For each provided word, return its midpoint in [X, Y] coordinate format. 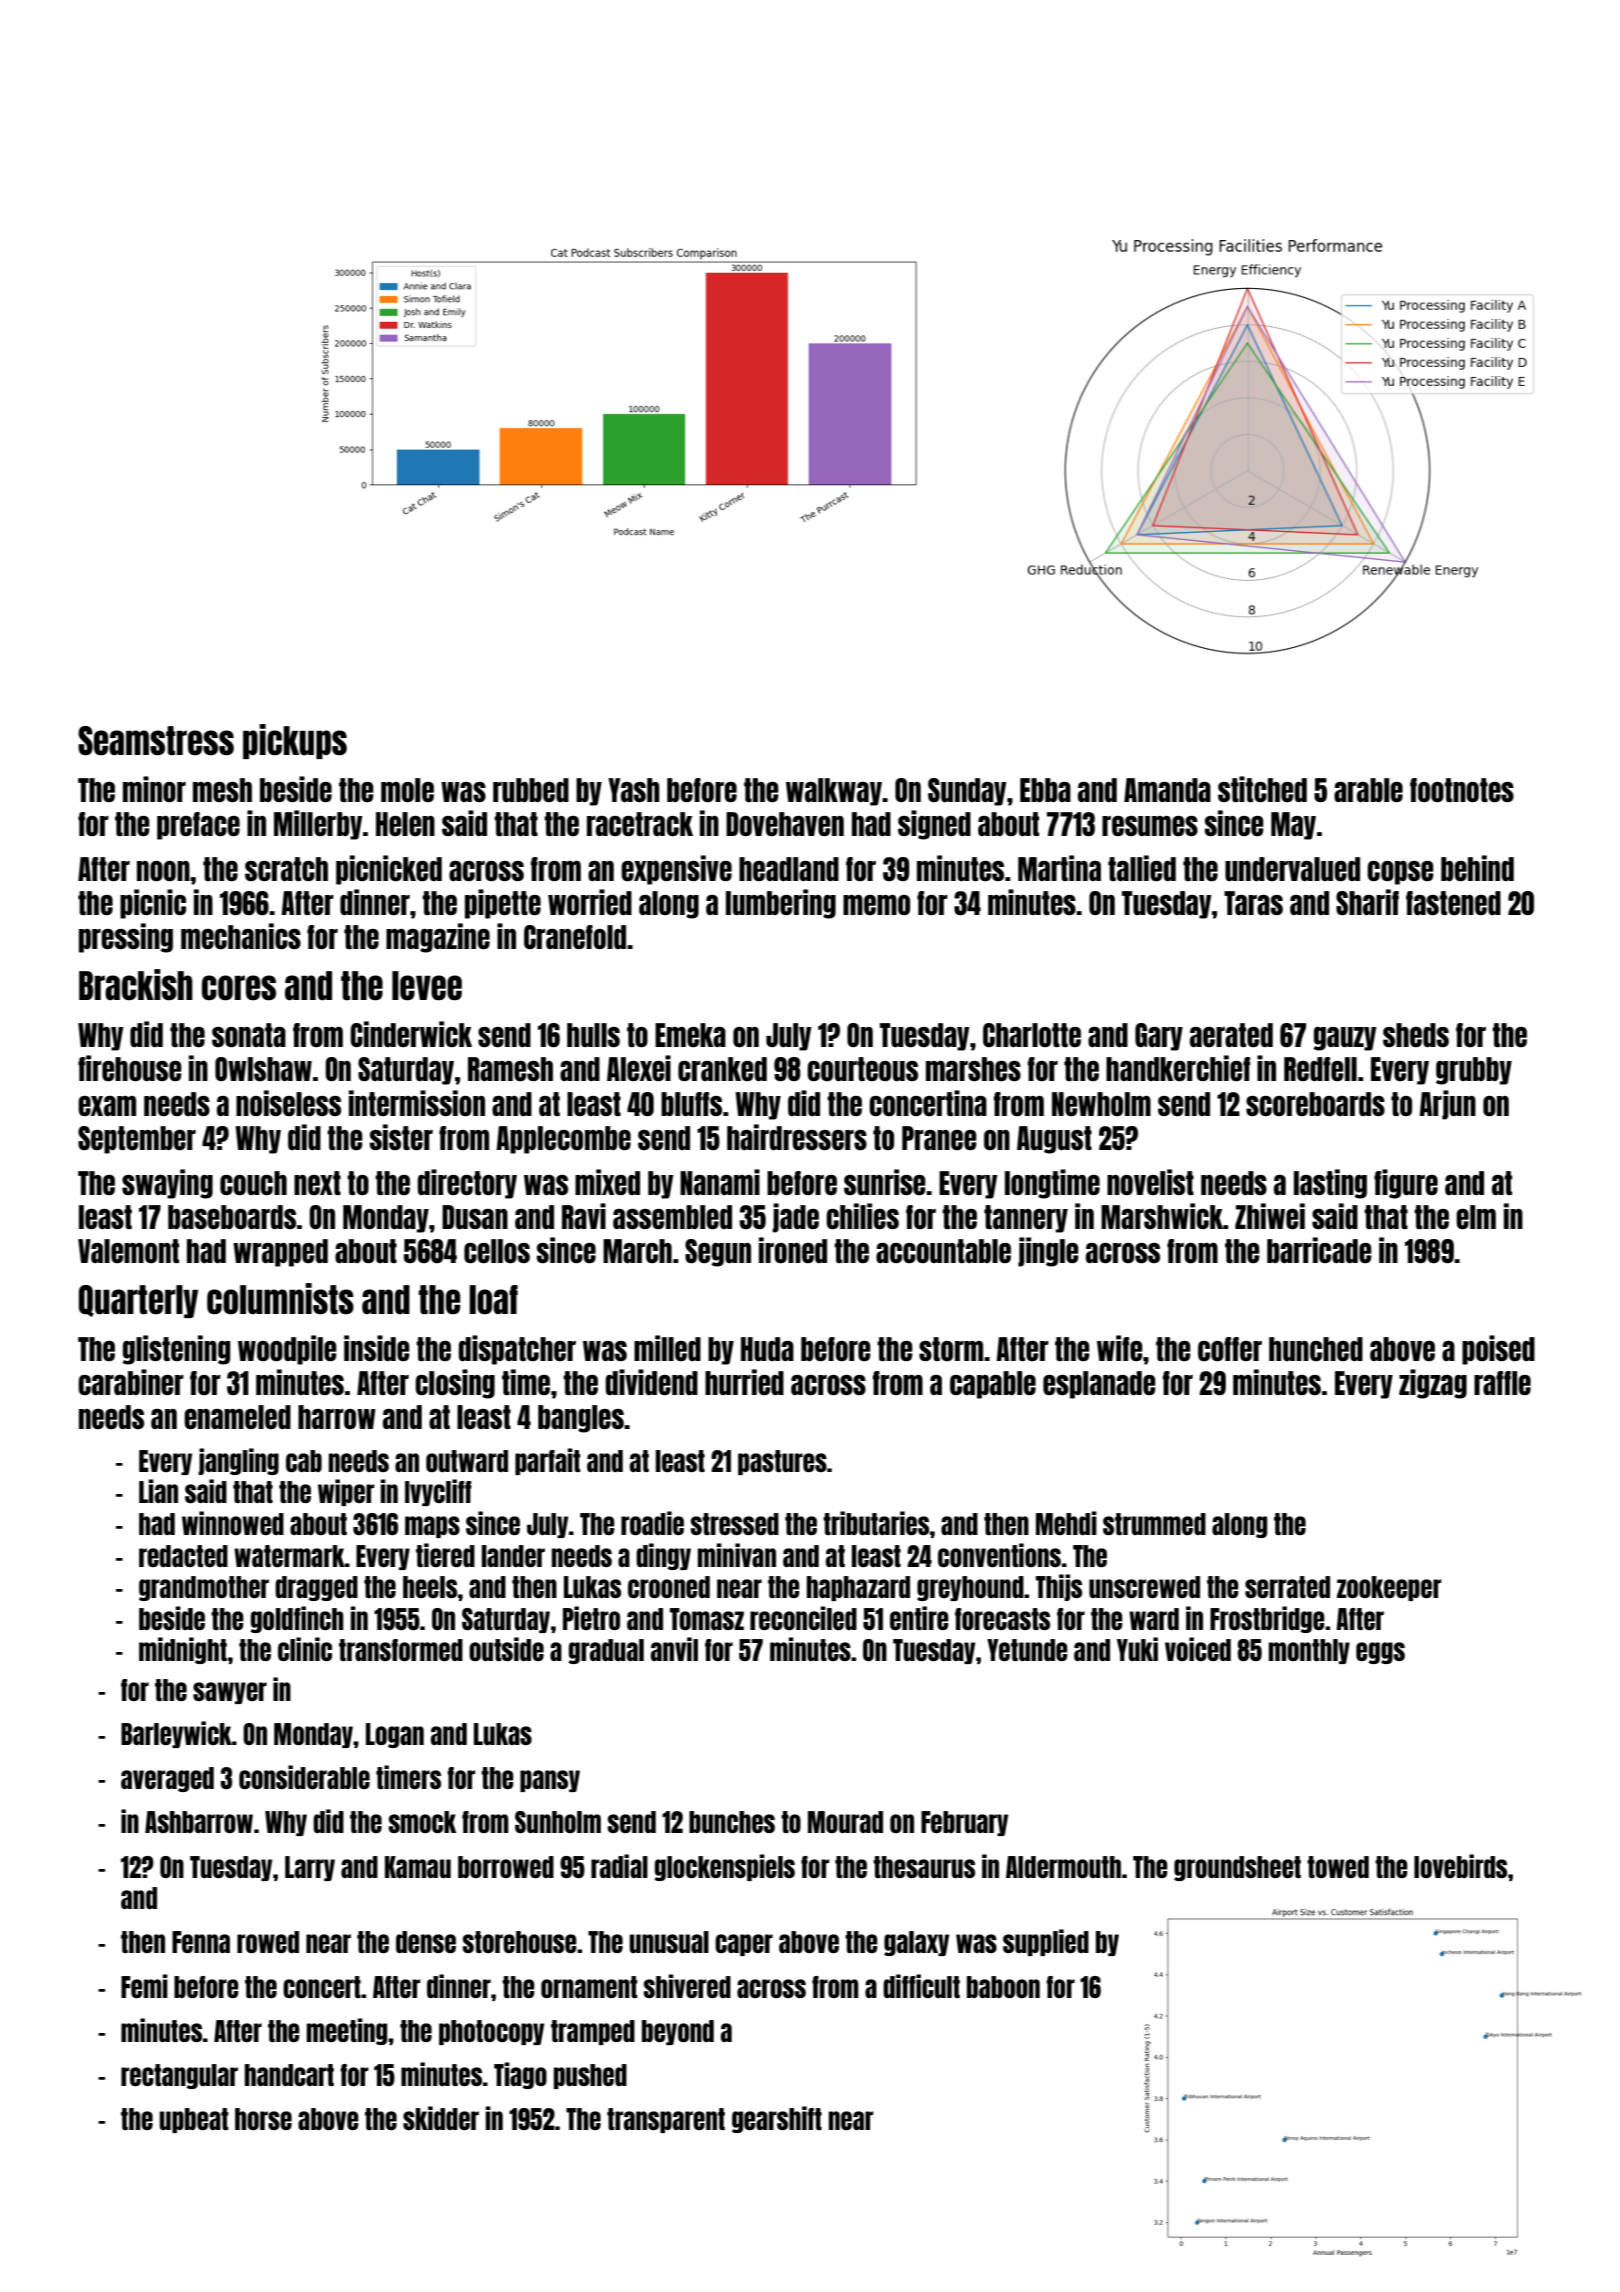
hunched [1316, 1349]
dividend [651, 1382]
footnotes [1462, 790]
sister [401, 1137]
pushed [590, 2076]
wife [1120, 1348]
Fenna [201, 1942]
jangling [238, 1461]
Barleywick [176, 1734]
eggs [1380, 1653]
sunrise [885, 1182]
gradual [606, 1651]
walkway [834, 792]
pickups [295, 741]
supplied [1046, 1942]
